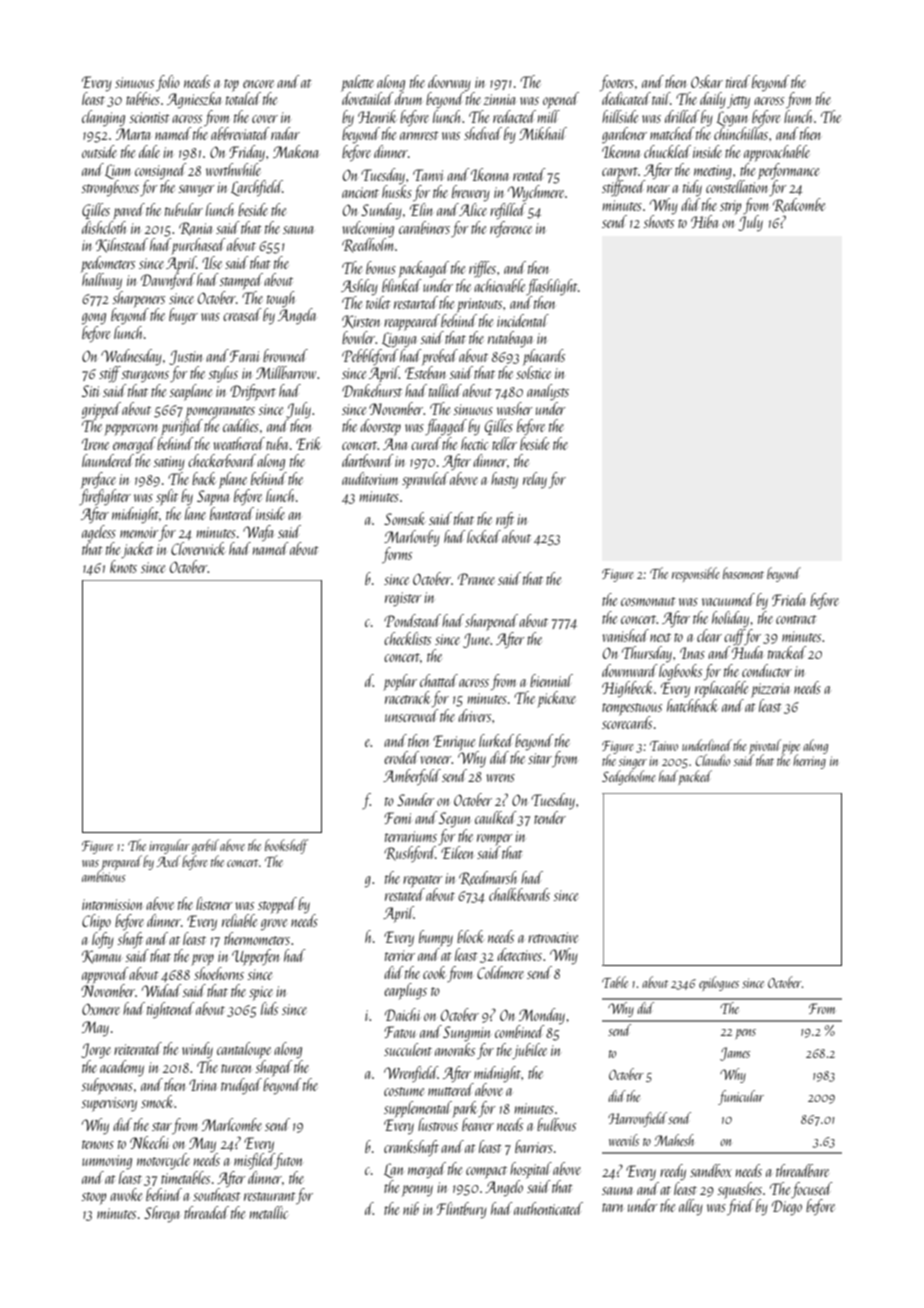 The image size is (924, 1308). What do you see at coordinates (799, 205) in the screenshot?
I see `Redcombe` at bounding box center [799, 205].
